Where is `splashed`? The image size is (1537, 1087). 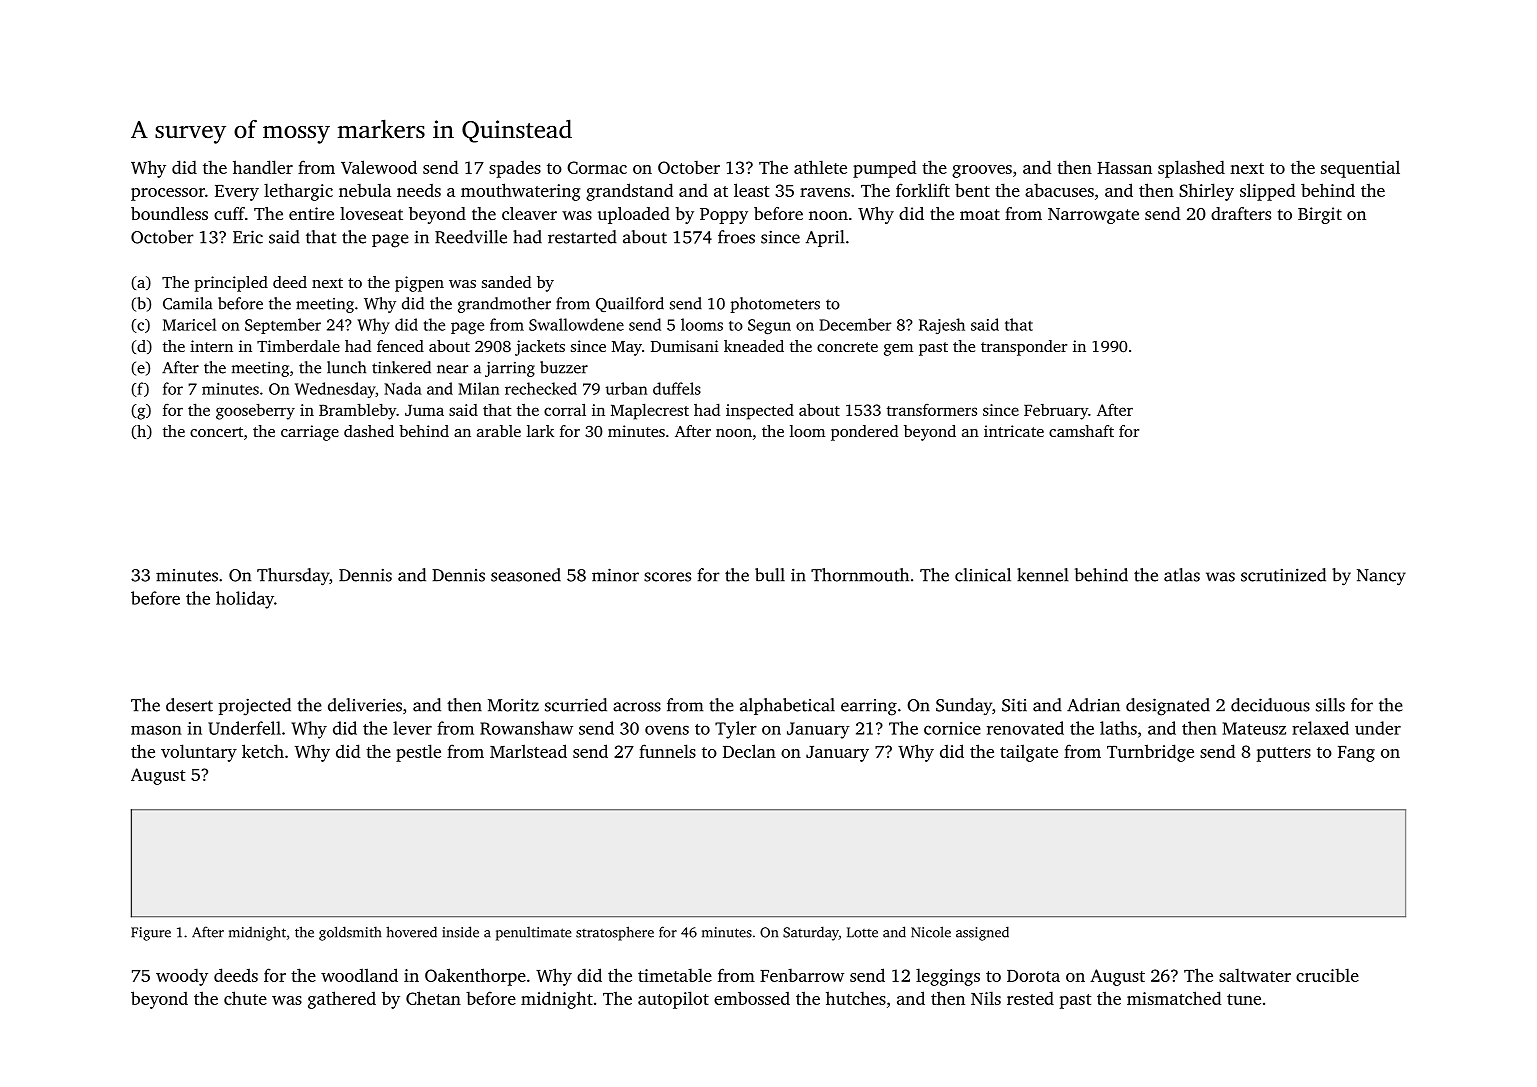 splashed is located at coordinates (1191, 169).
